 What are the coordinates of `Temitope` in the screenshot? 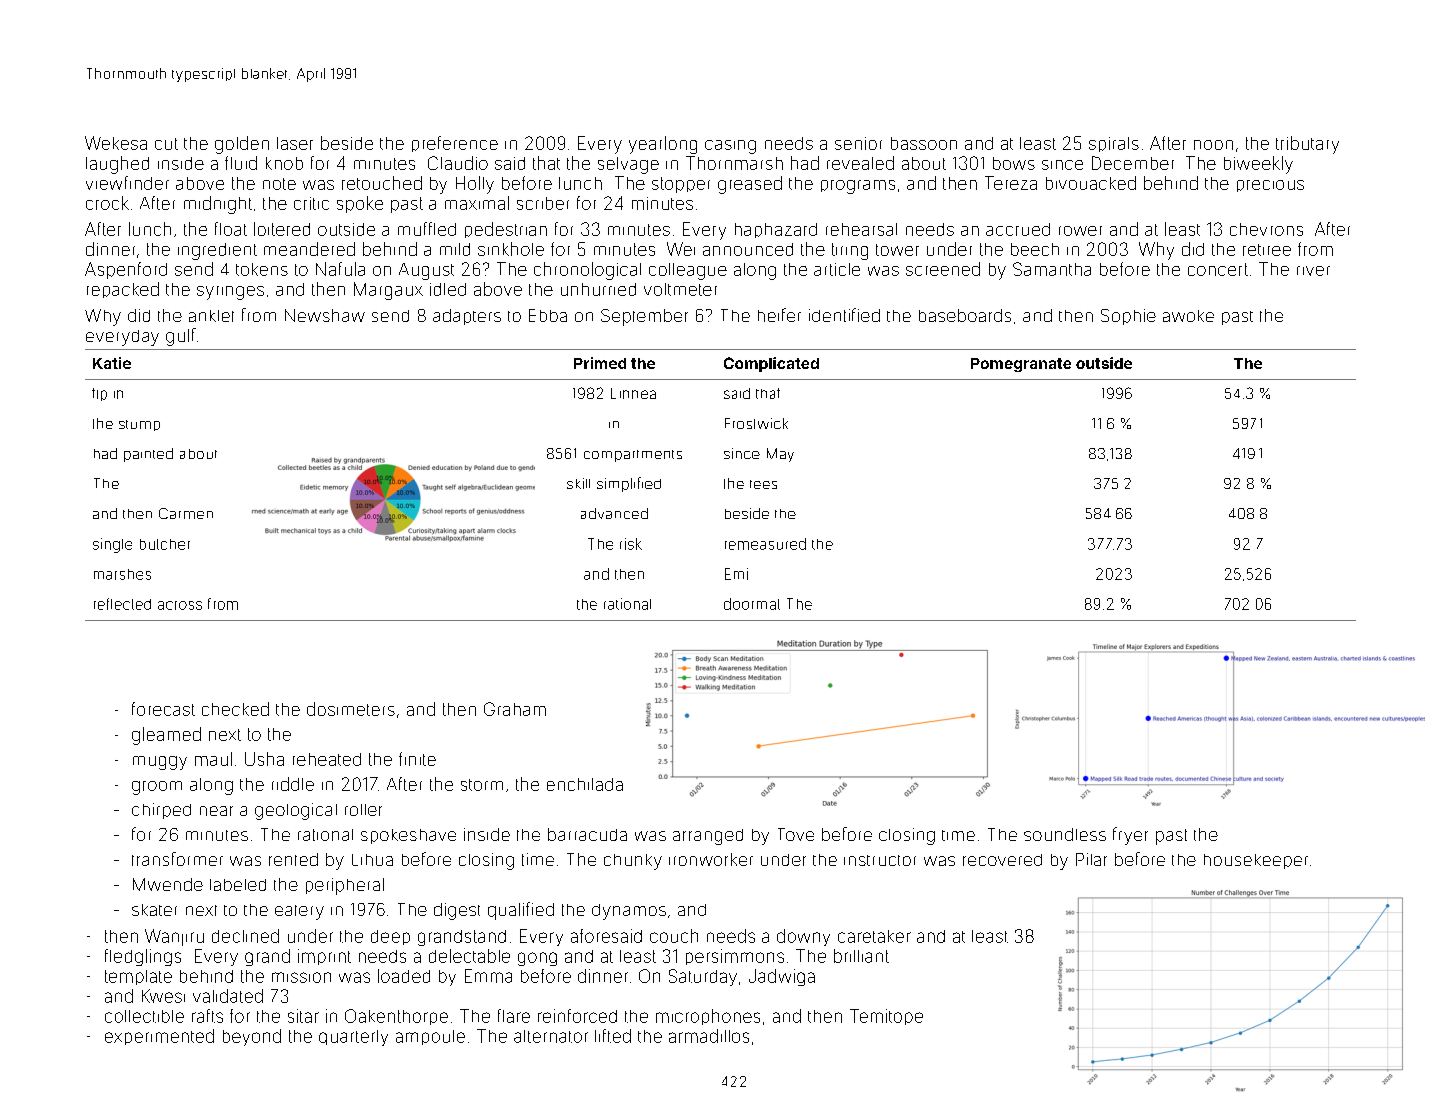 It's located at (886, 1017).
